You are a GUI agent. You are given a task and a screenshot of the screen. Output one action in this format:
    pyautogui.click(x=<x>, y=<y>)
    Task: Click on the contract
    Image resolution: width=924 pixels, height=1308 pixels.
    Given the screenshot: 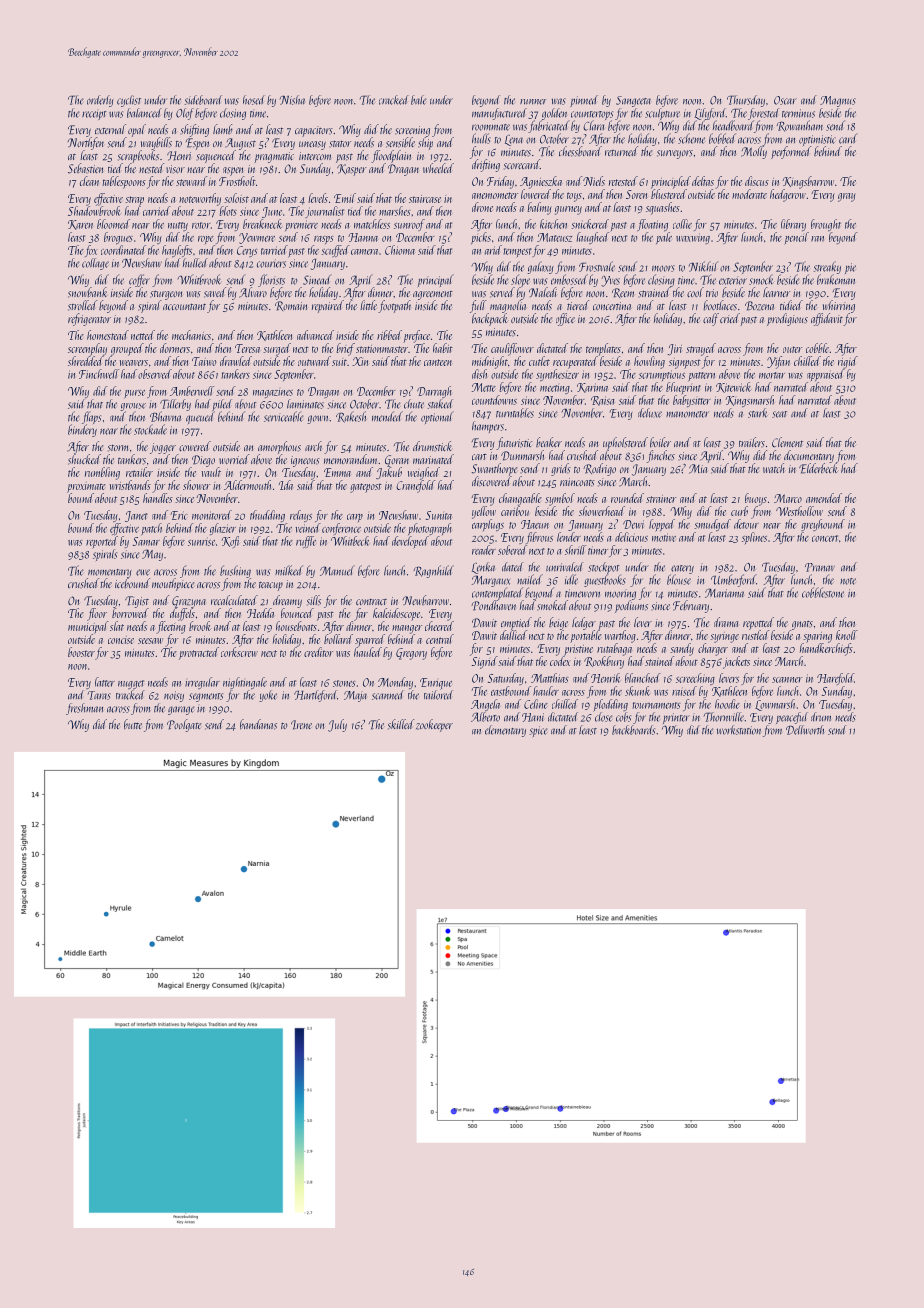 What is the action you would take?
    pyautogui.click(x=371, y=601)
